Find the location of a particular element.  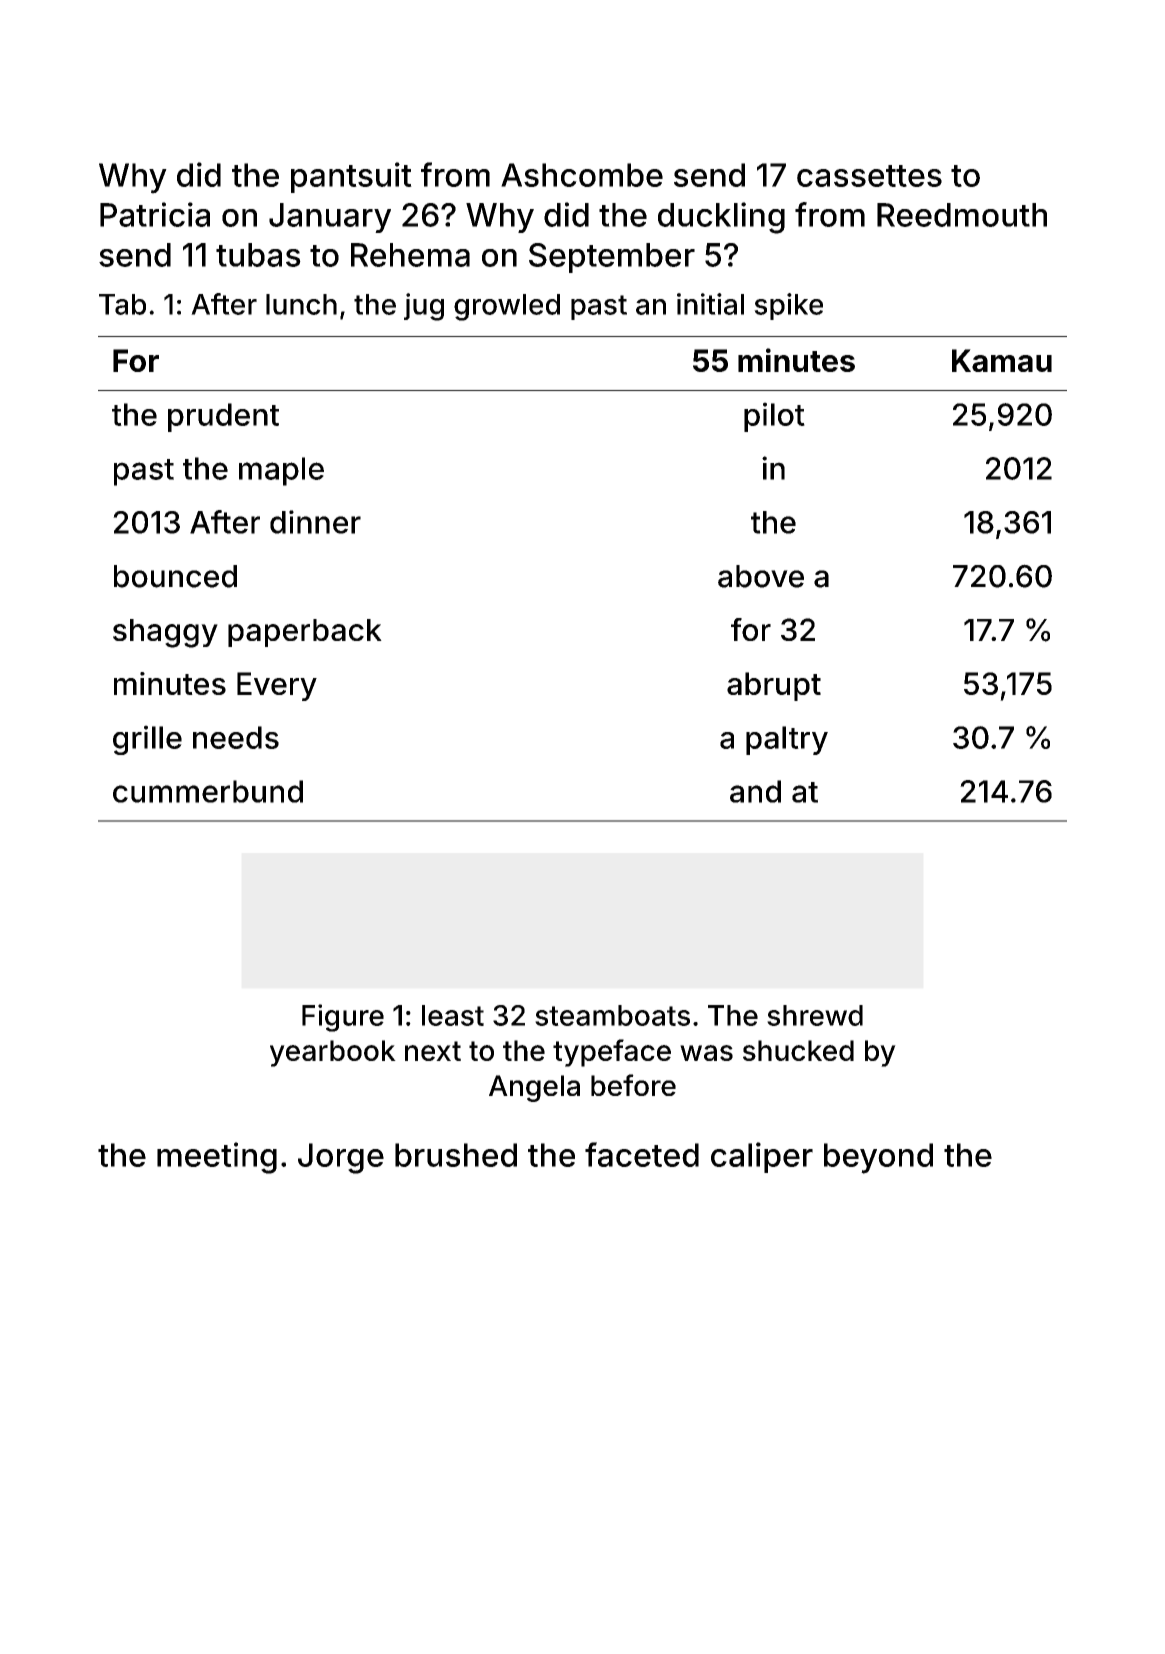

pilot is located at coordinates (774, 417).
